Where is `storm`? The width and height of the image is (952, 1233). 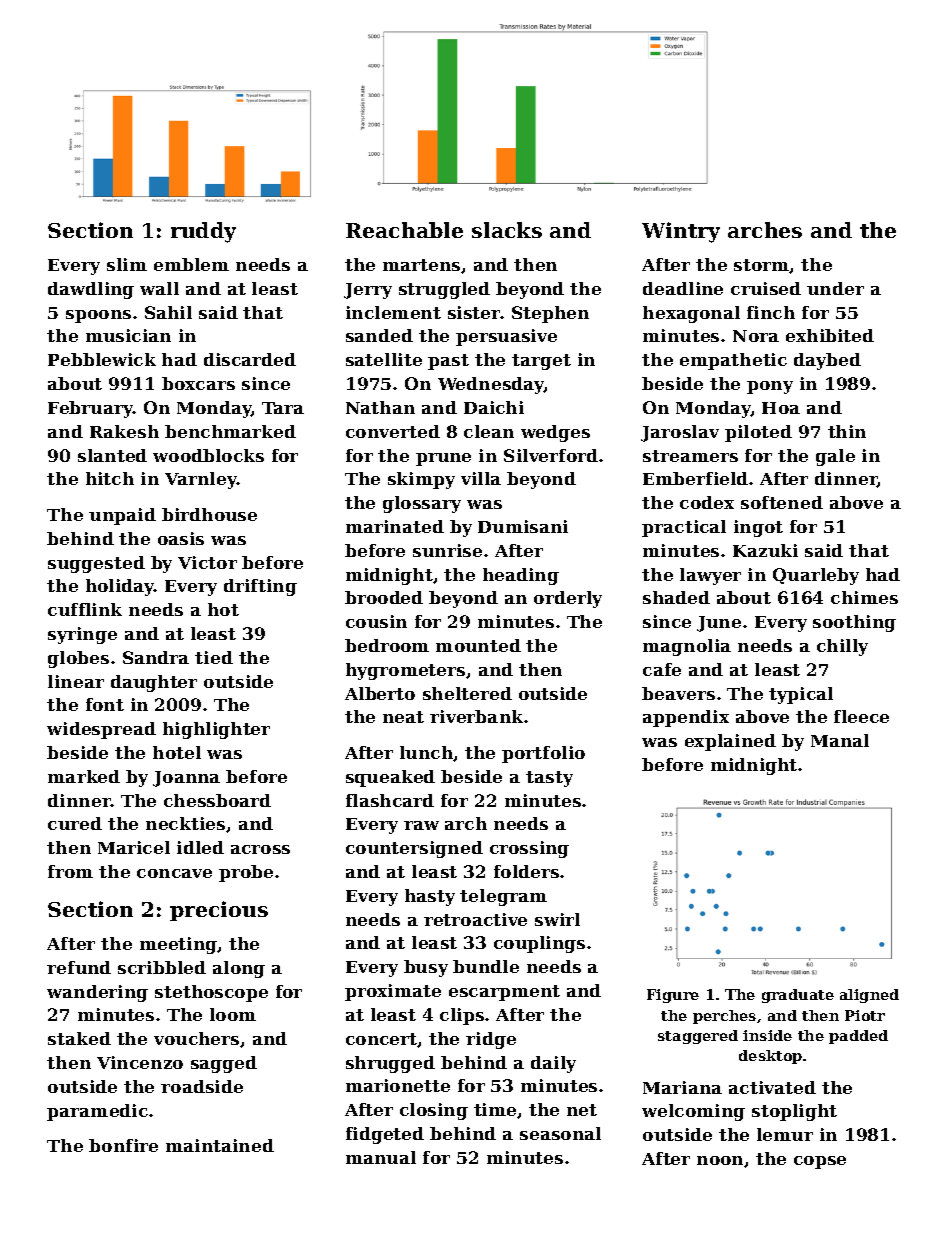 storm is located at coordinates (762, 266).
